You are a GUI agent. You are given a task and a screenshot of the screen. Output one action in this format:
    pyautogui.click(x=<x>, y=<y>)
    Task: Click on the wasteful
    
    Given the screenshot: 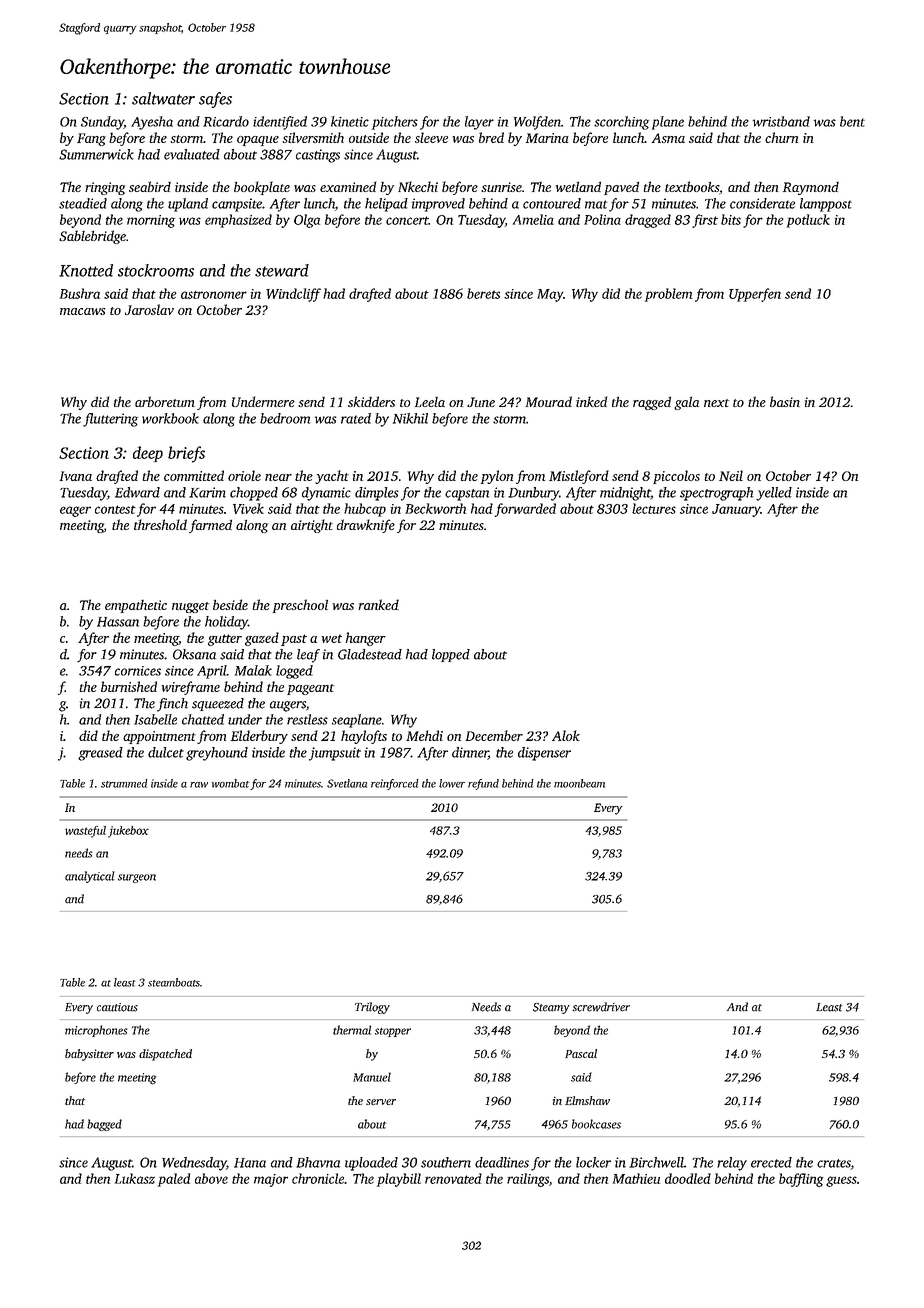 What is the action you would take?
    pyautogui.click(x=85, y=832)
